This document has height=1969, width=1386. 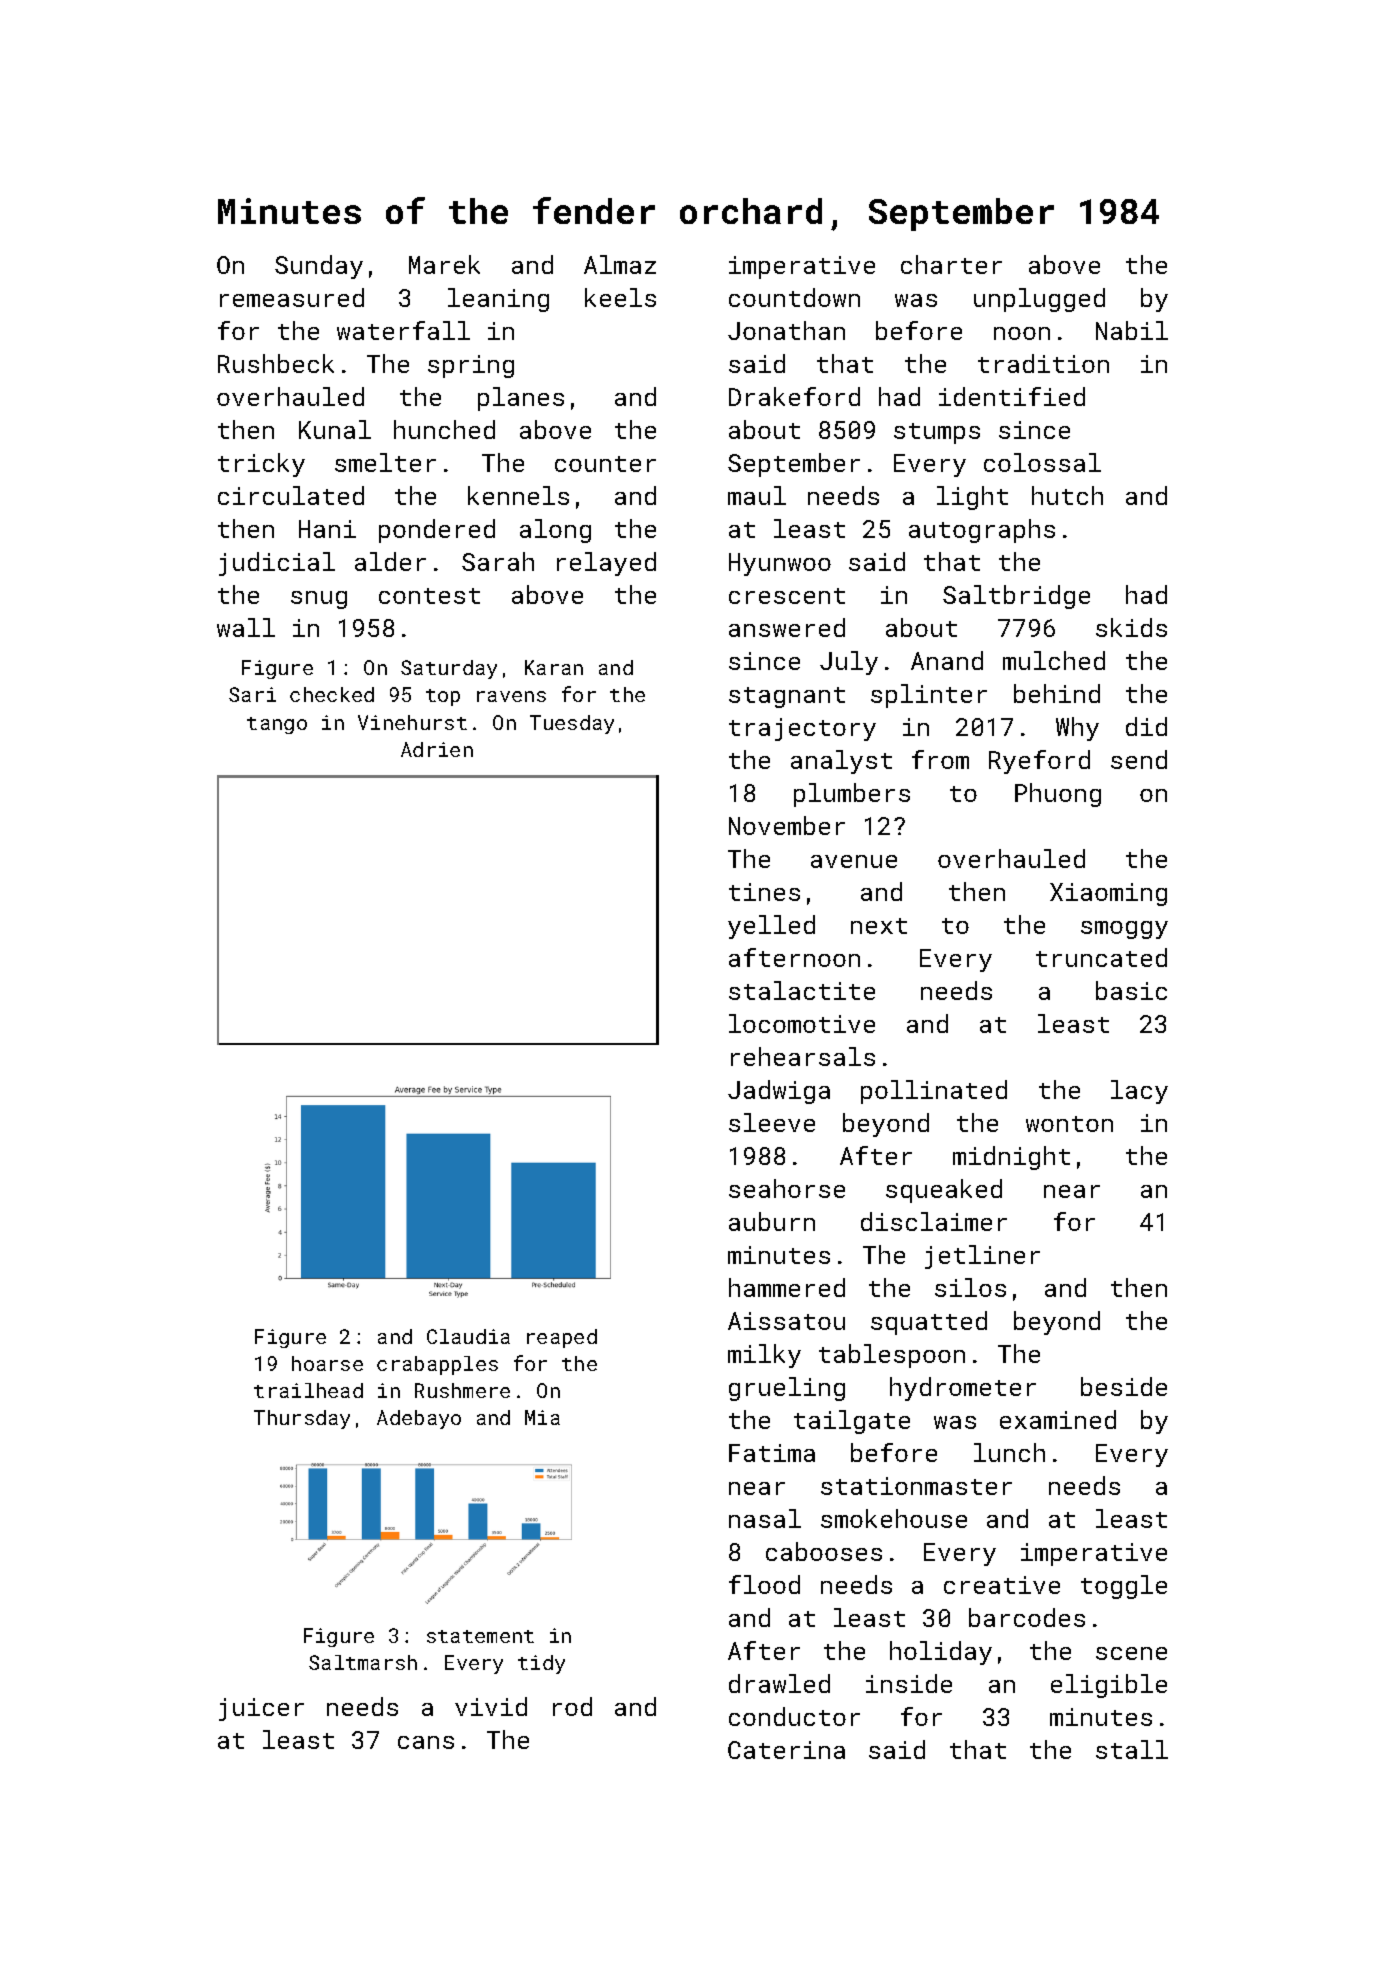 I want to click on colossal, so click(x=1042, y=462).
